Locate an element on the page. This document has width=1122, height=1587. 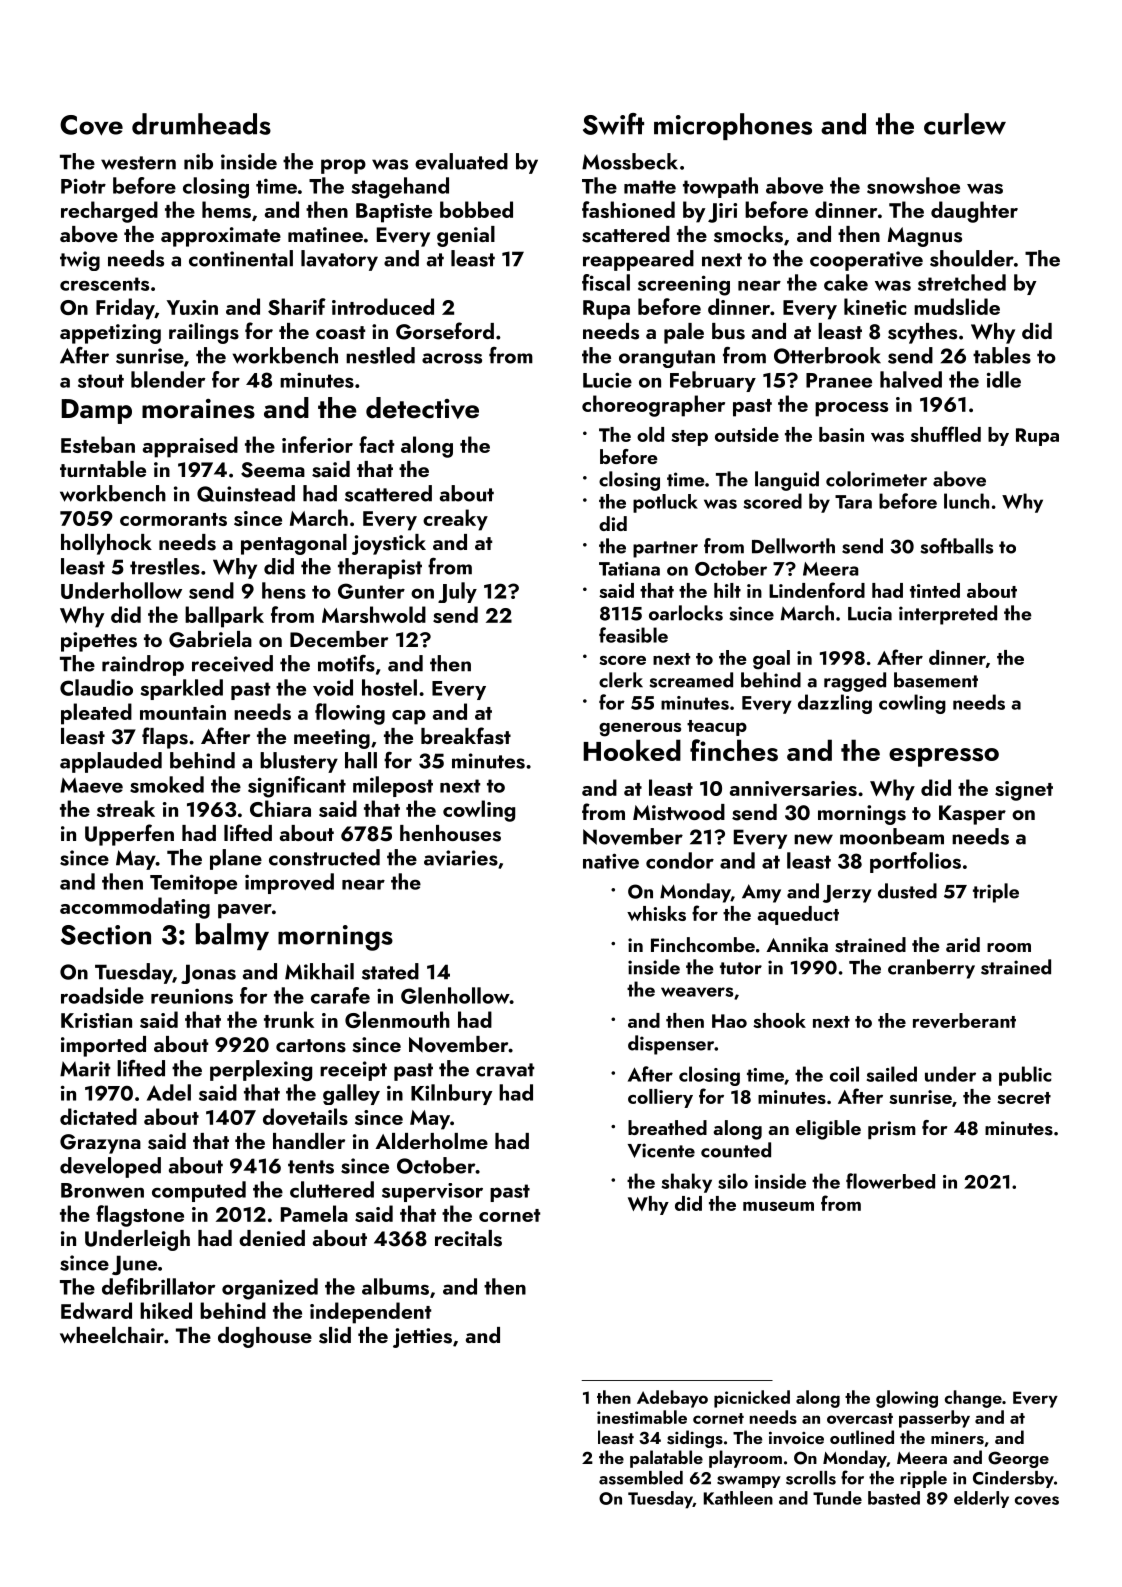
flowerbed is located at coordinates (890, 1181).
